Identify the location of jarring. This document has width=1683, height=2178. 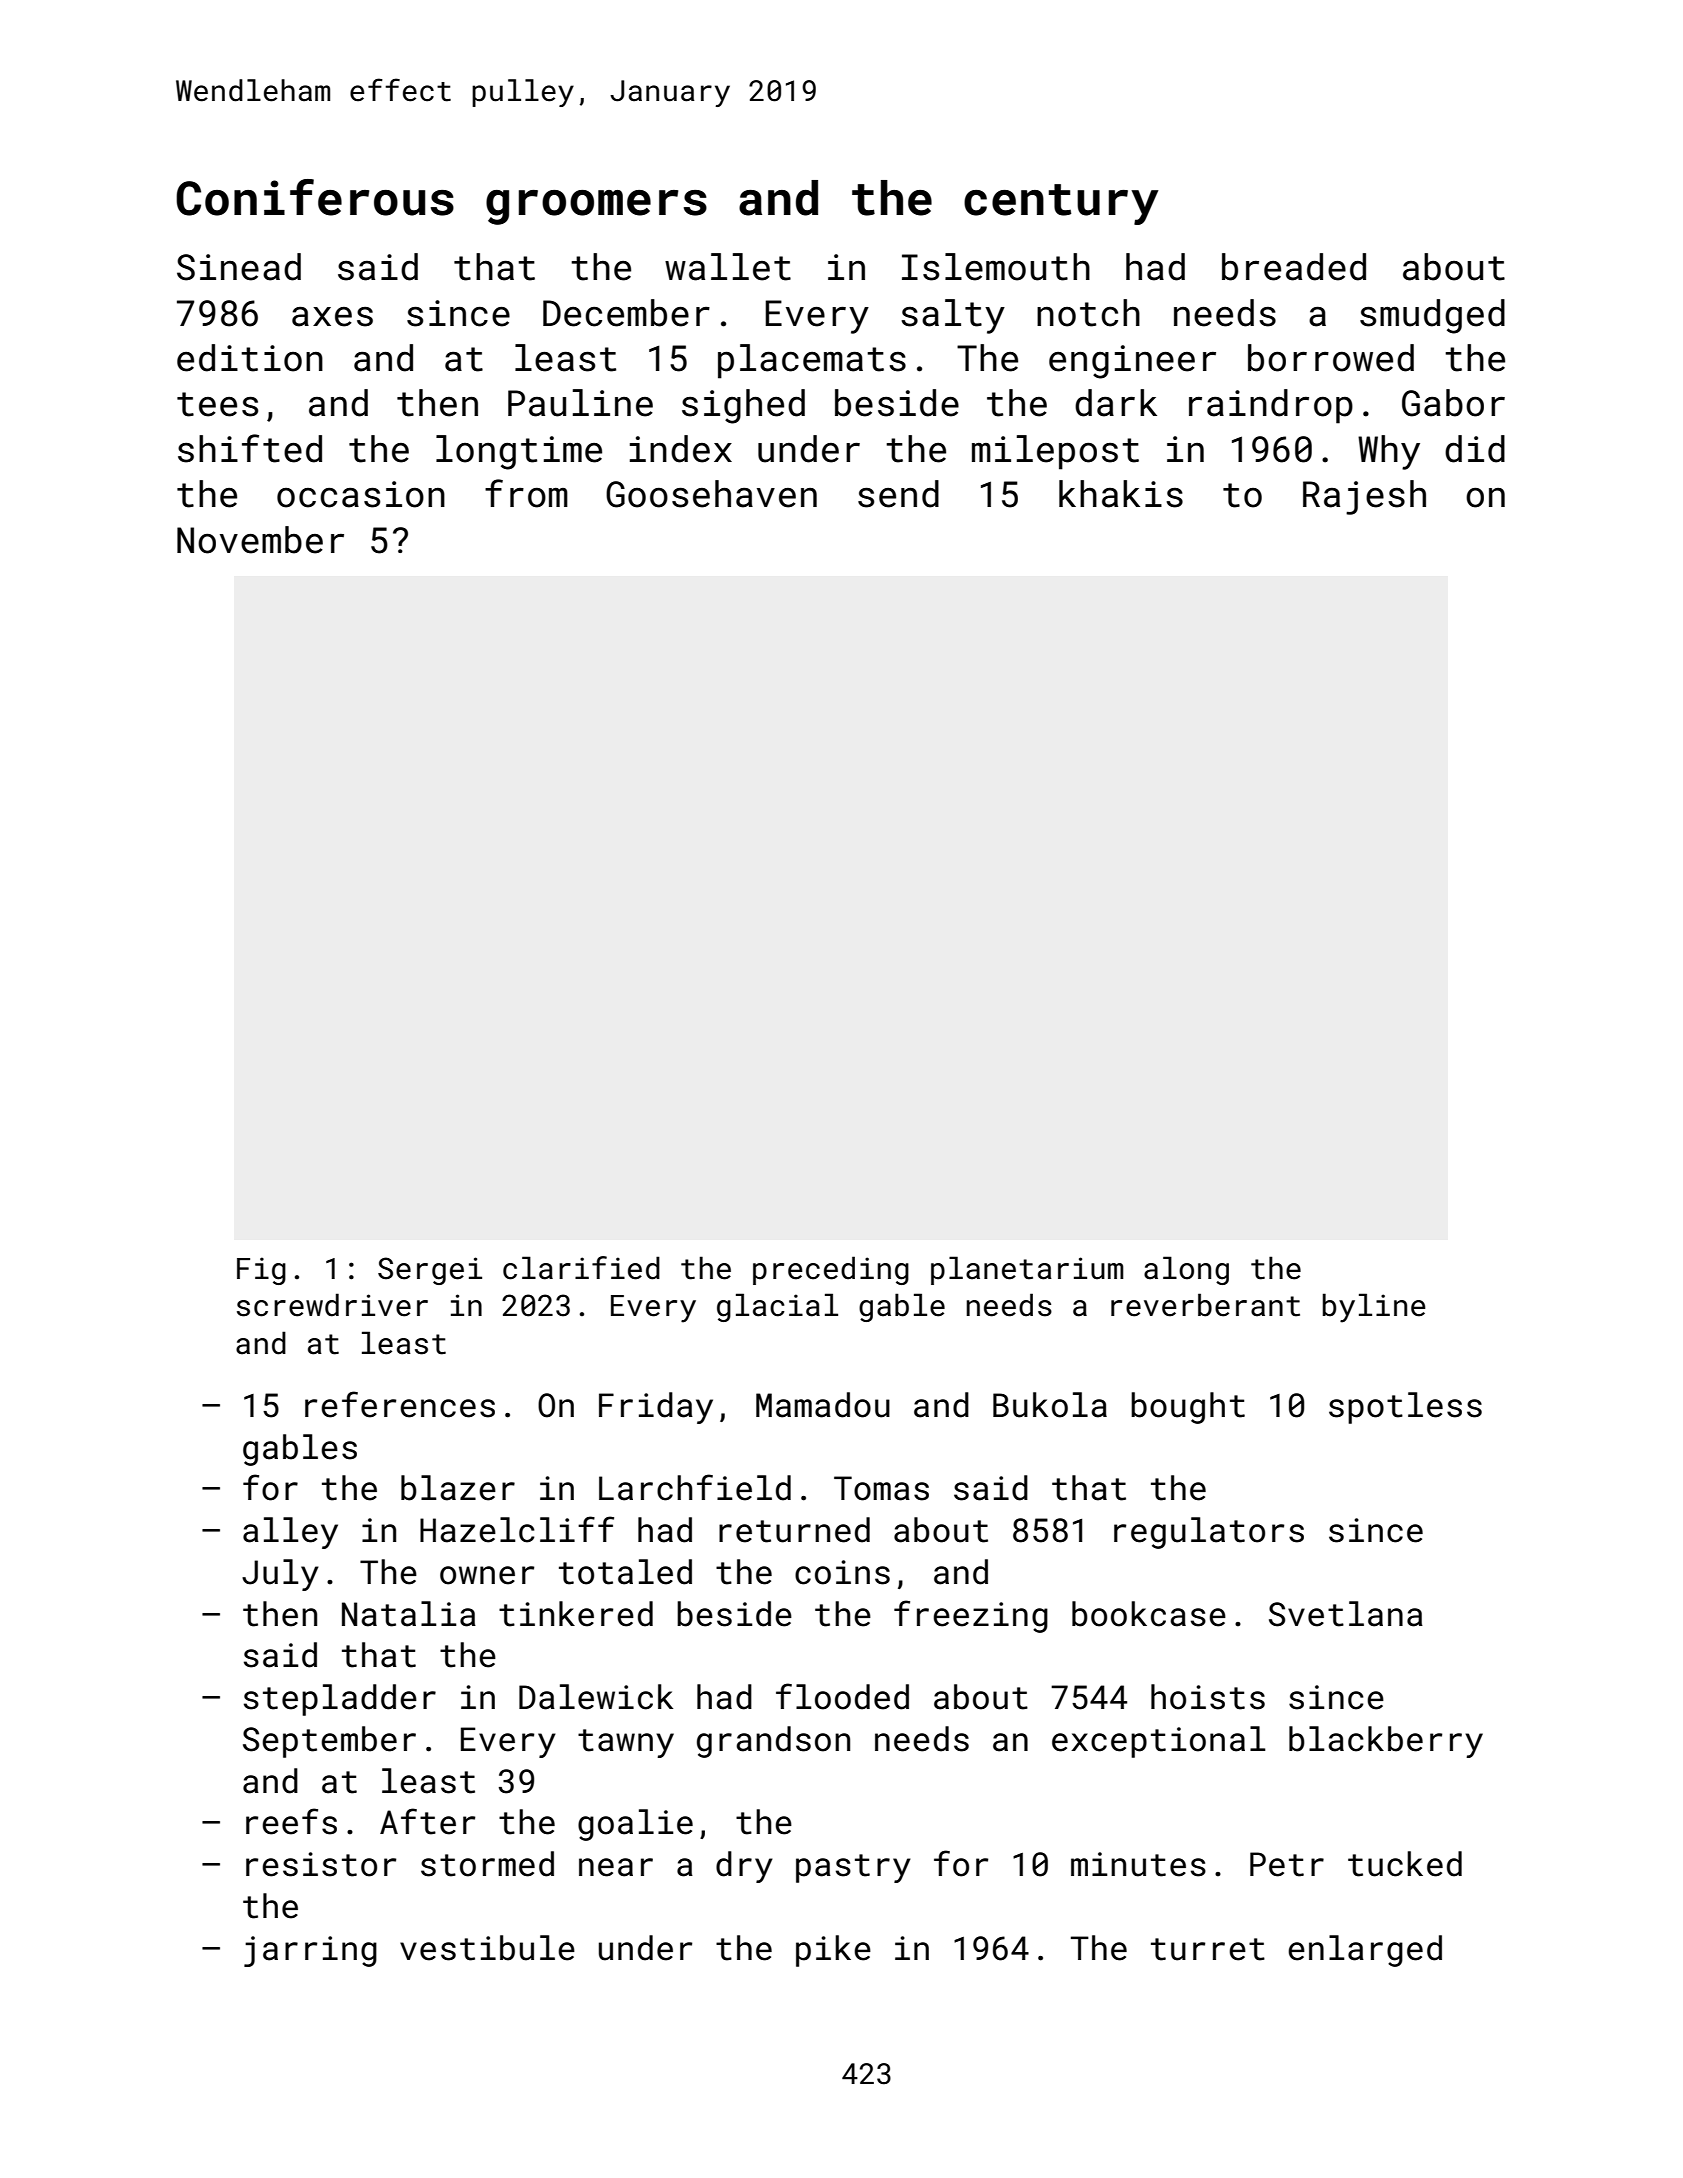
(310, 1951).
